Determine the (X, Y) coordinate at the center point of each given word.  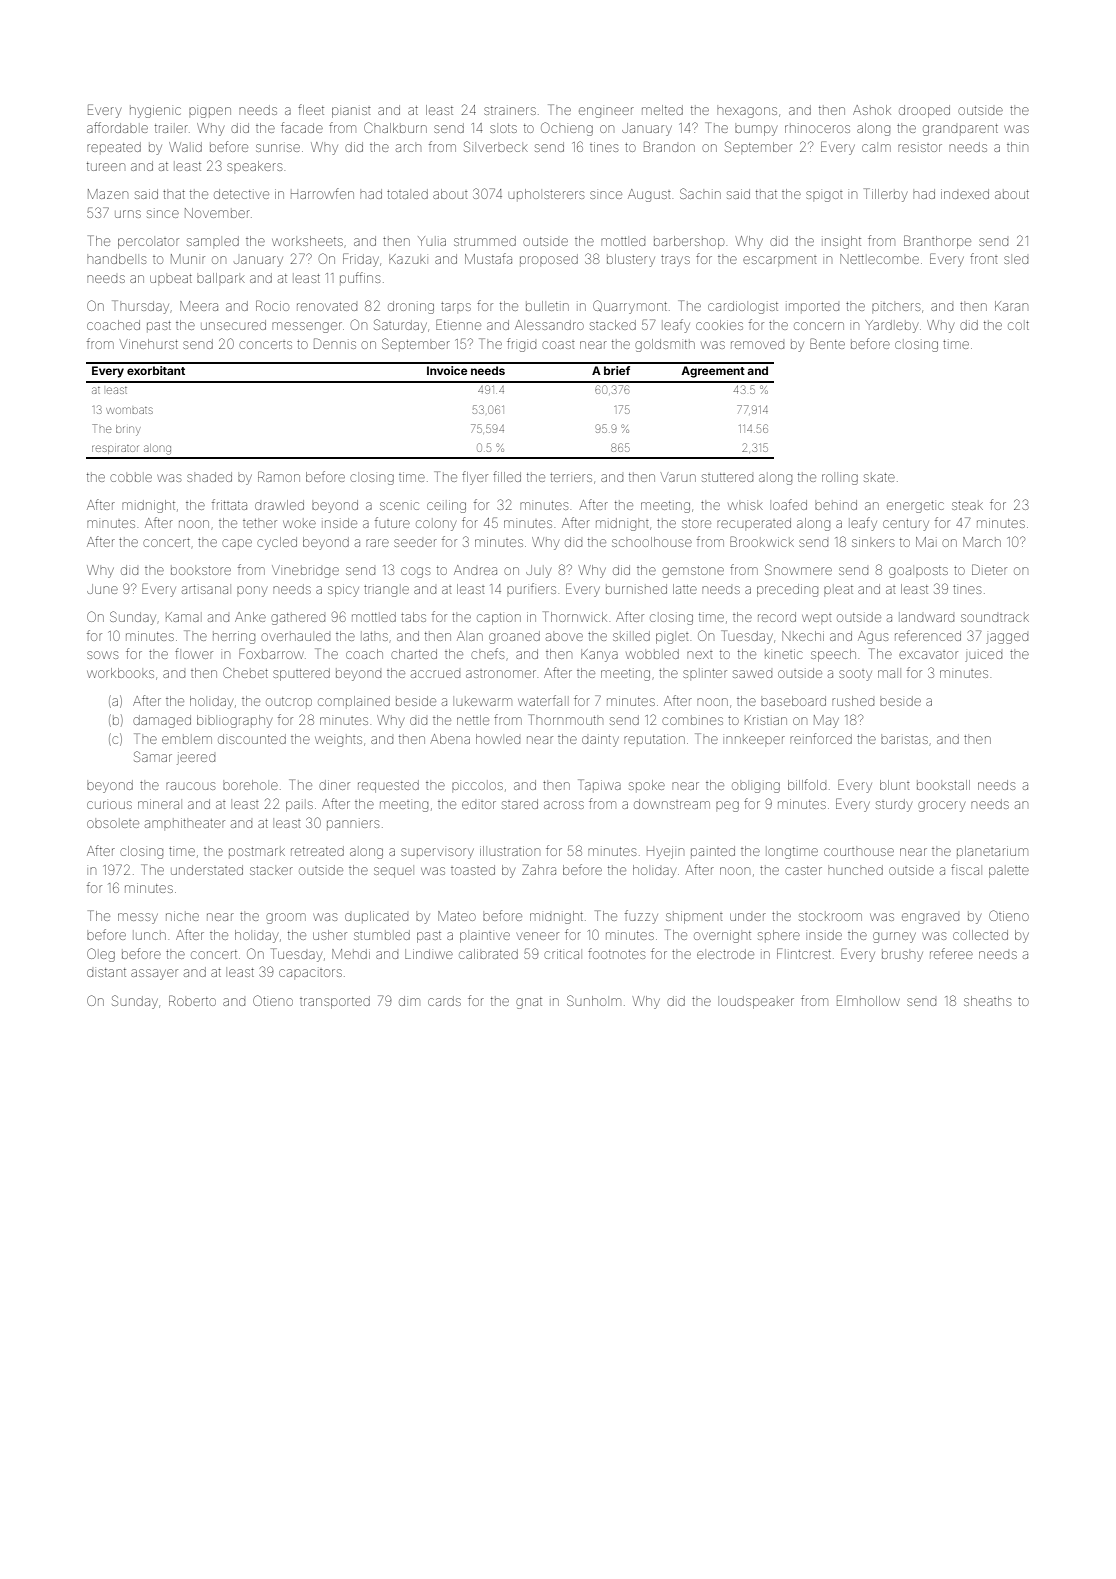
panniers (353, 824)
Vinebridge (305, 571)
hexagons (747, 112)
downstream (672, 804)
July (538, 571)
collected (980, 935)
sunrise (278, 148)
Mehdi (351, 954)
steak (967, 505)
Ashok (872, 110)
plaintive (485, 937)
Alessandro (549, 325)
